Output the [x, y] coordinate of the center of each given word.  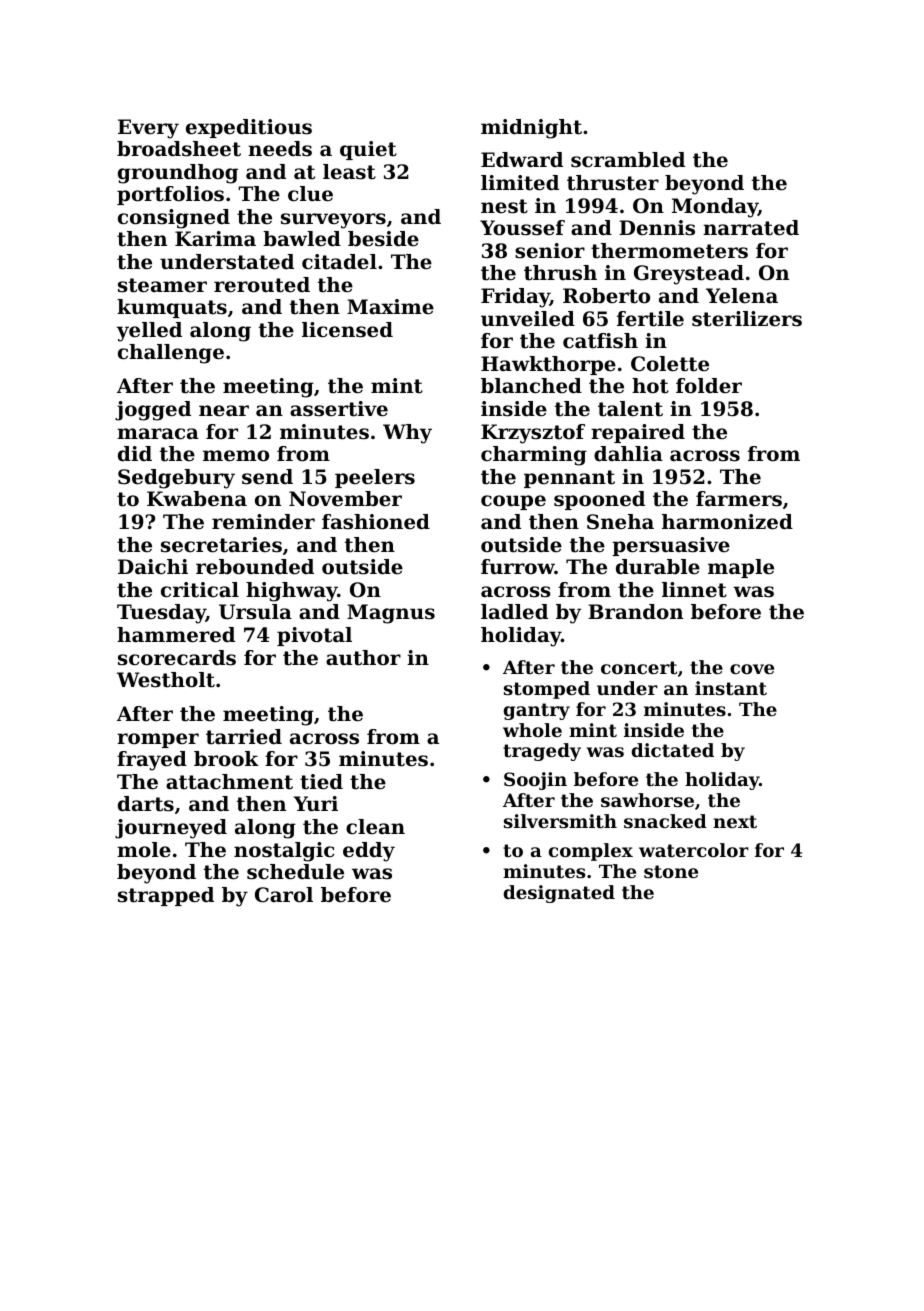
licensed [347, 330]
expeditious [249, 128]
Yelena [742, 296]
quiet [368, 150]
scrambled [628, 160]
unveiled [528, 319]
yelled [149, 332]
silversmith [560, 821]
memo [236, 456]
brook [226, 759]
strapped [166, 896]
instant [731, 688]
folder [709, 386]
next [735, 821]
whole [532, 730]
